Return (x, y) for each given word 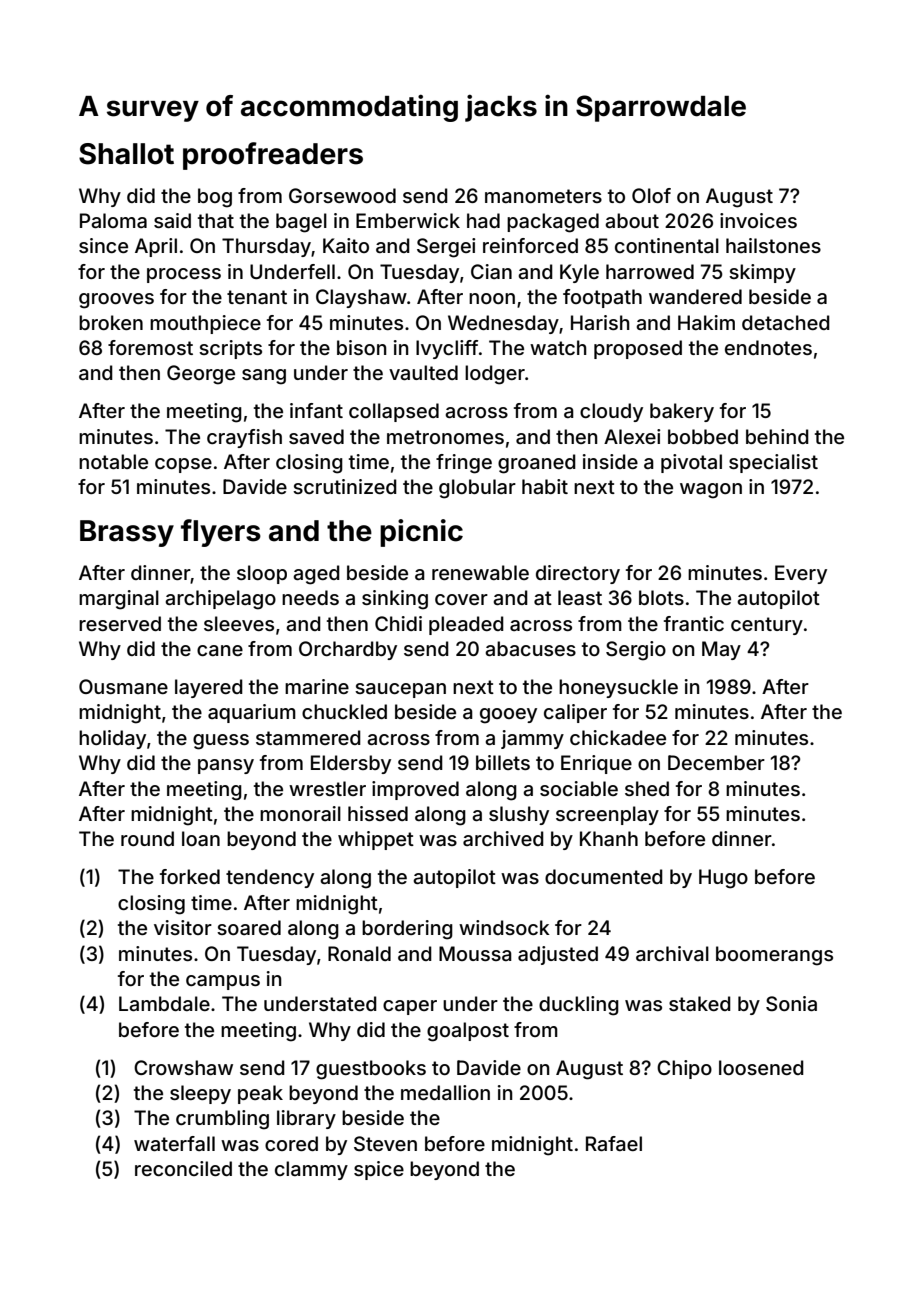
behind (777, 436)
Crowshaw (183, 1067)
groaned (537, 464)
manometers (543, 196)
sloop (262, 574)
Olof (651, 195)
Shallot (126, 154)
